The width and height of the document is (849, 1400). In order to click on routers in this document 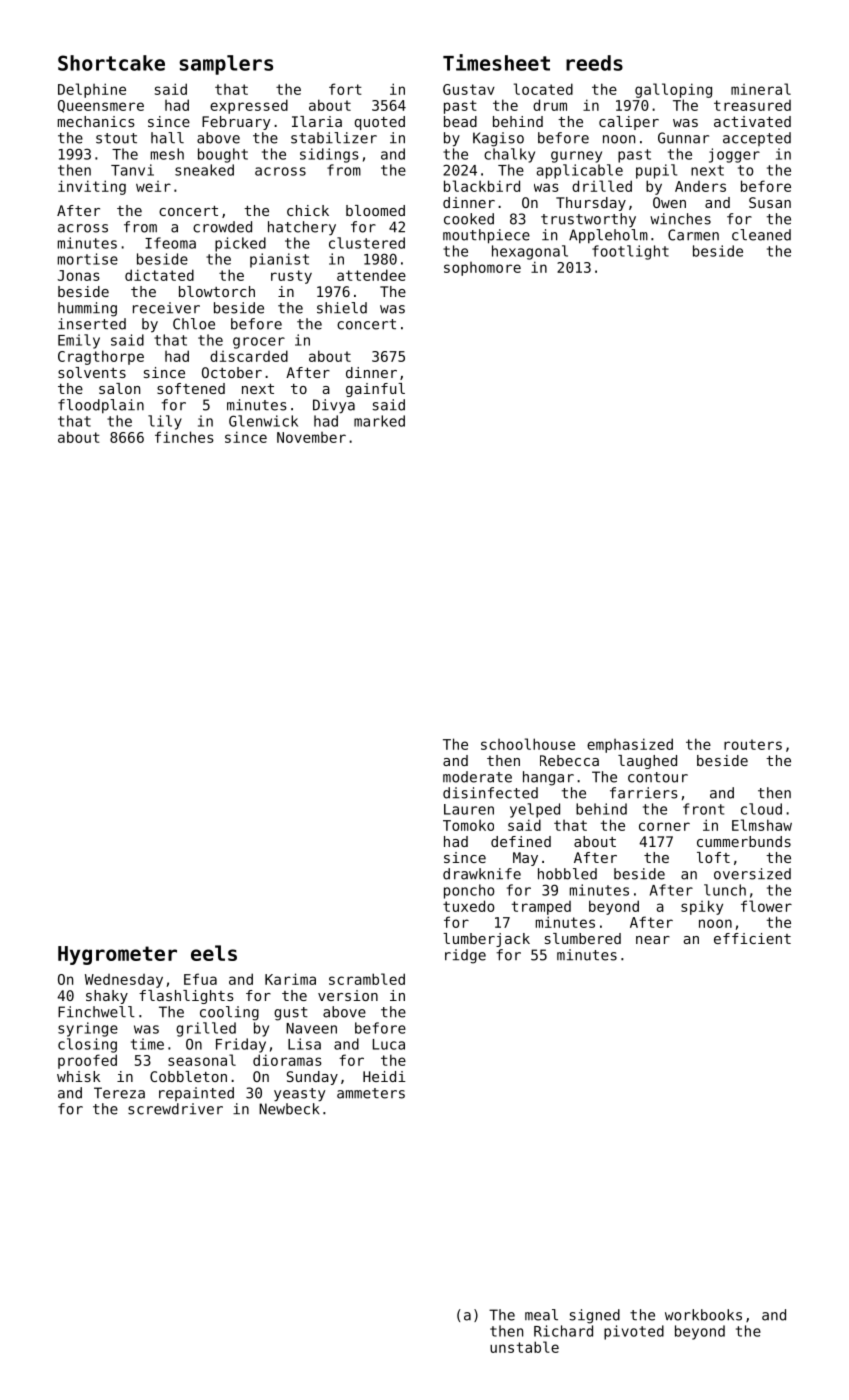, I will do `click(753, 744)`.
